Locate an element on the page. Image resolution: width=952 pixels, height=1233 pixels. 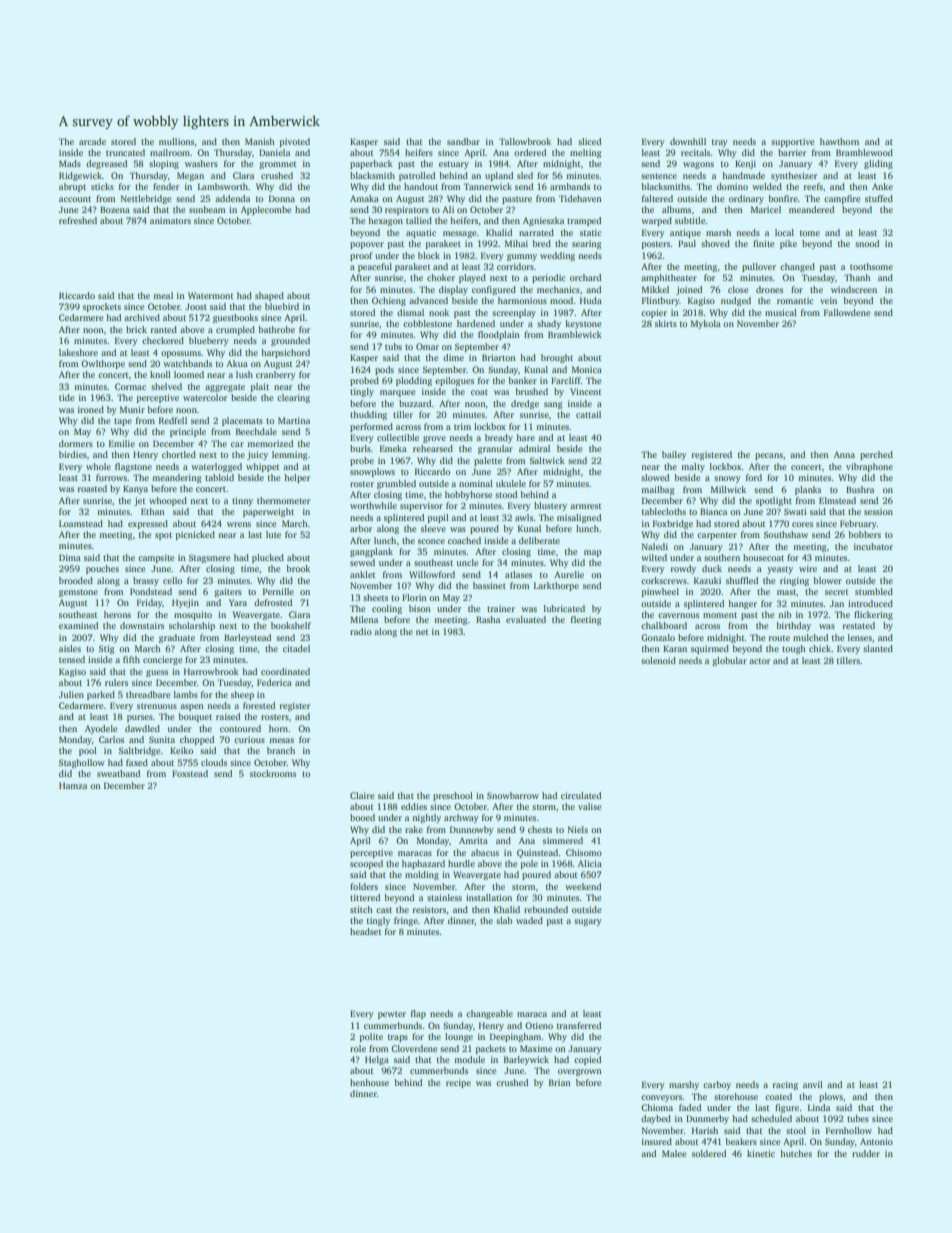
supportive is located at coordinates (792, 142).
